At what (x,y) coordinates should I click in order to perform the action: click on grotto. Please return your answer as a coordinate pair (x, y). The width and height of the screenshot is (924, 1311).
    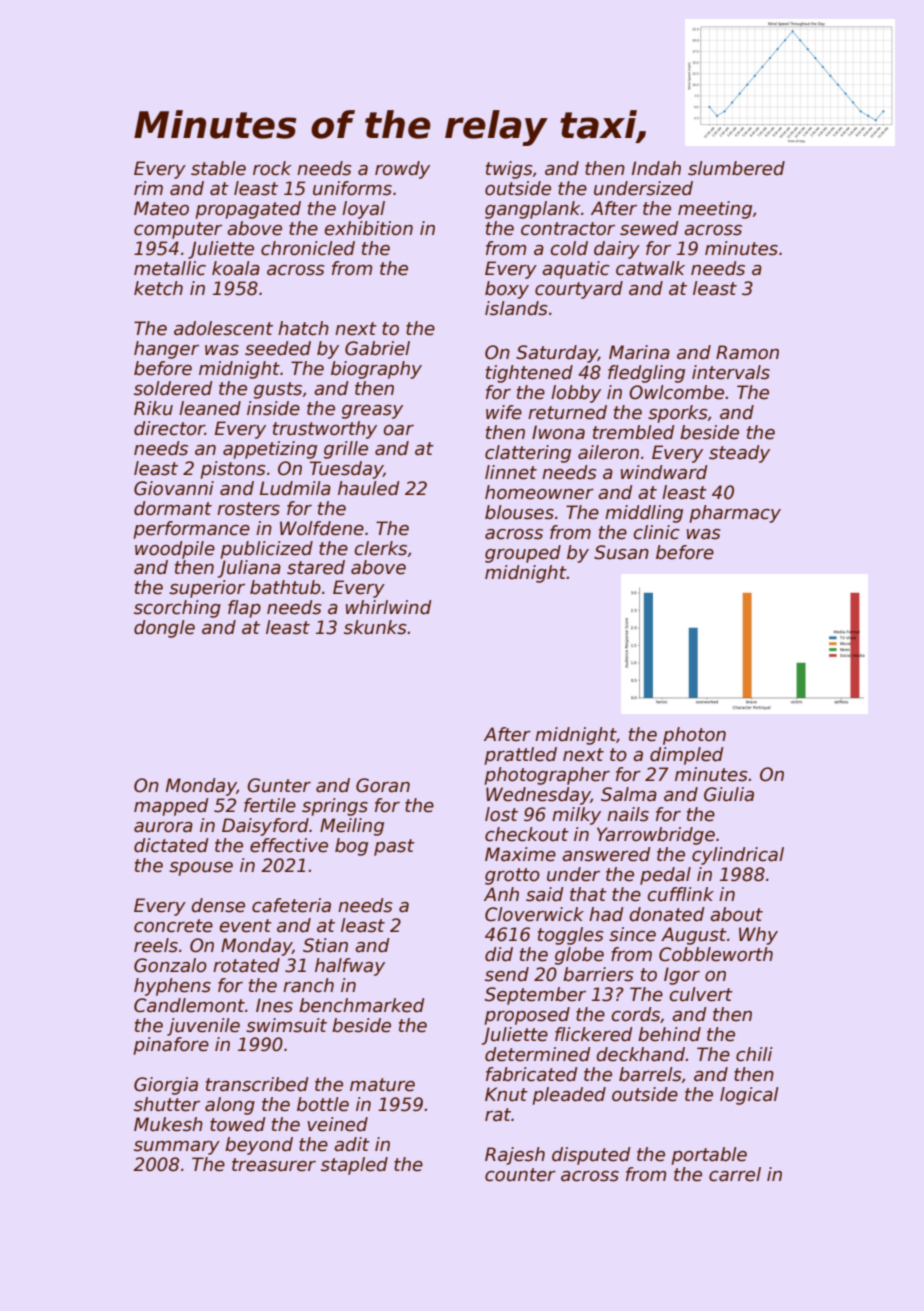
    Looking at the image, I should click on (512, 876).
